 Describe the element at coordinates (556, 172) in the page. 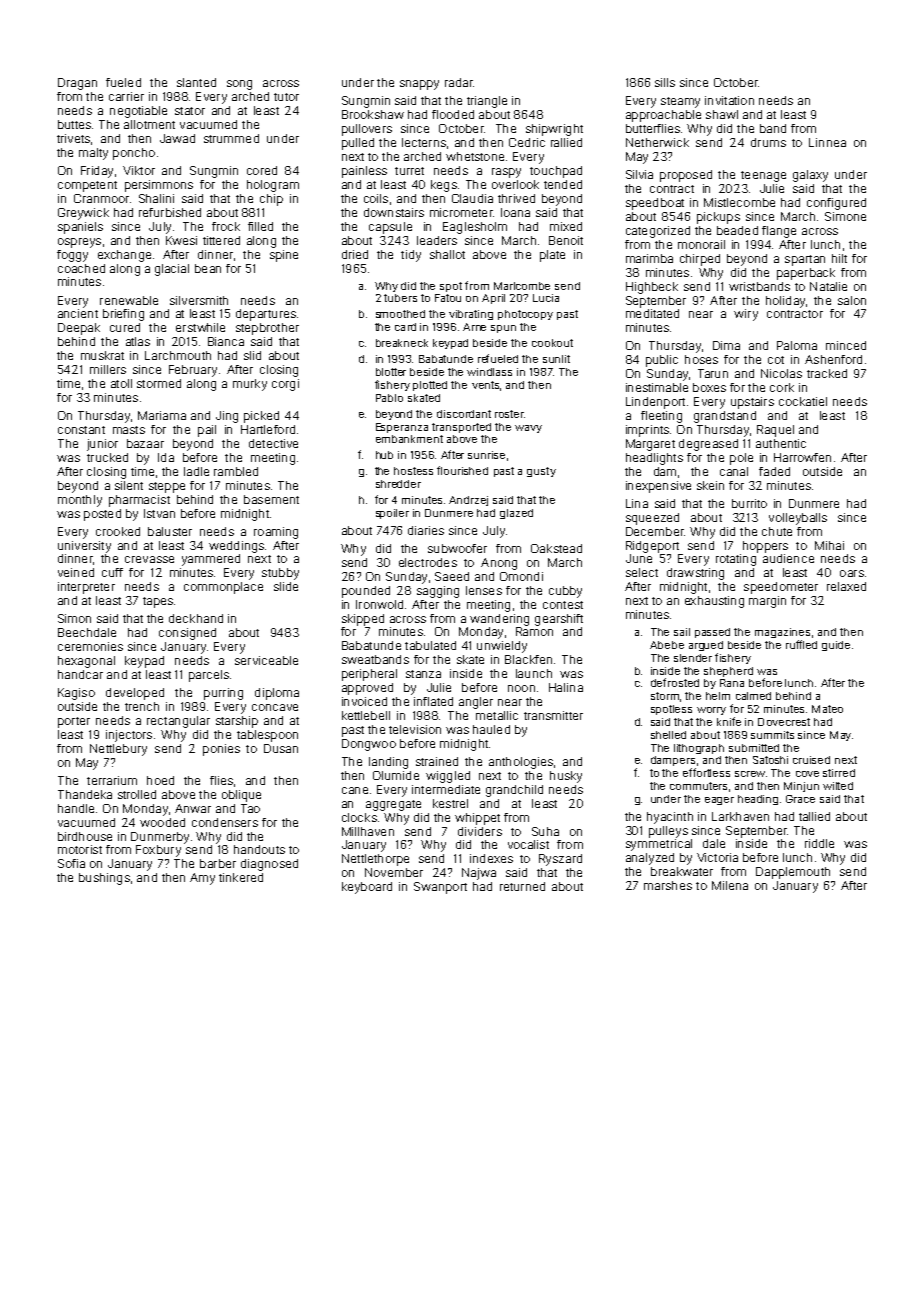

I see `touchpad` at that location.
